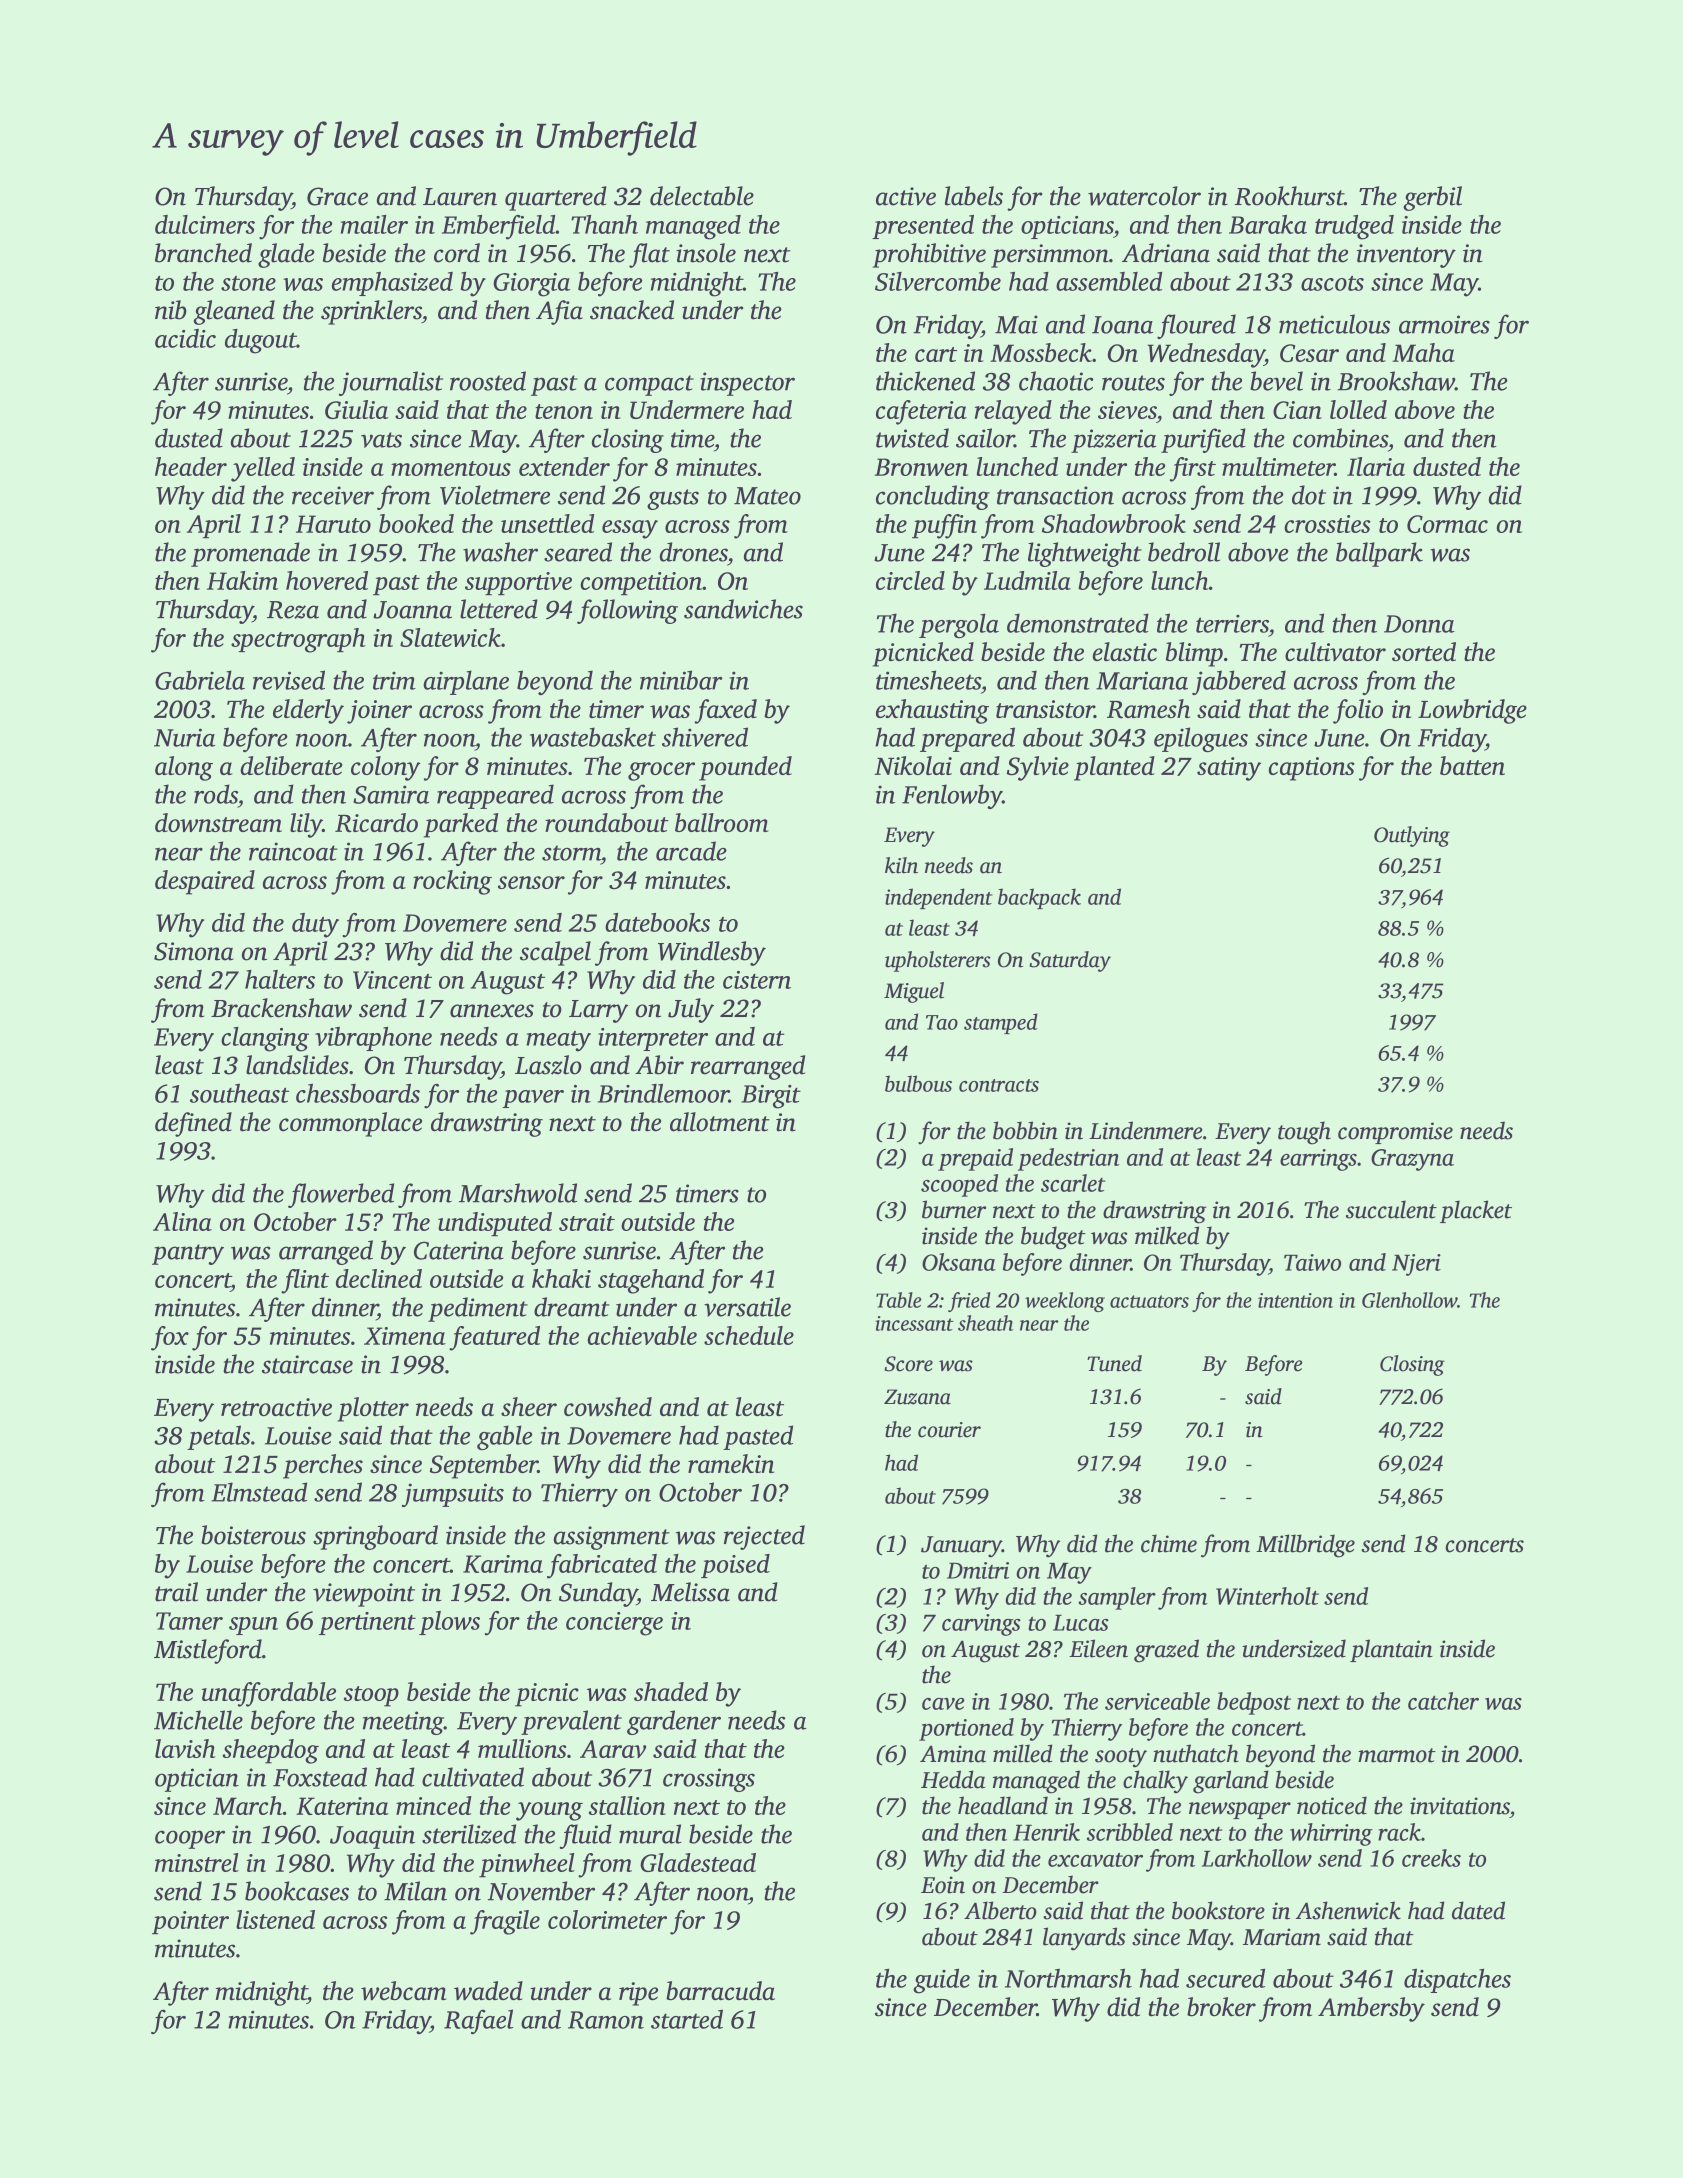  I want to click on backpack, so click(1039, 898).
